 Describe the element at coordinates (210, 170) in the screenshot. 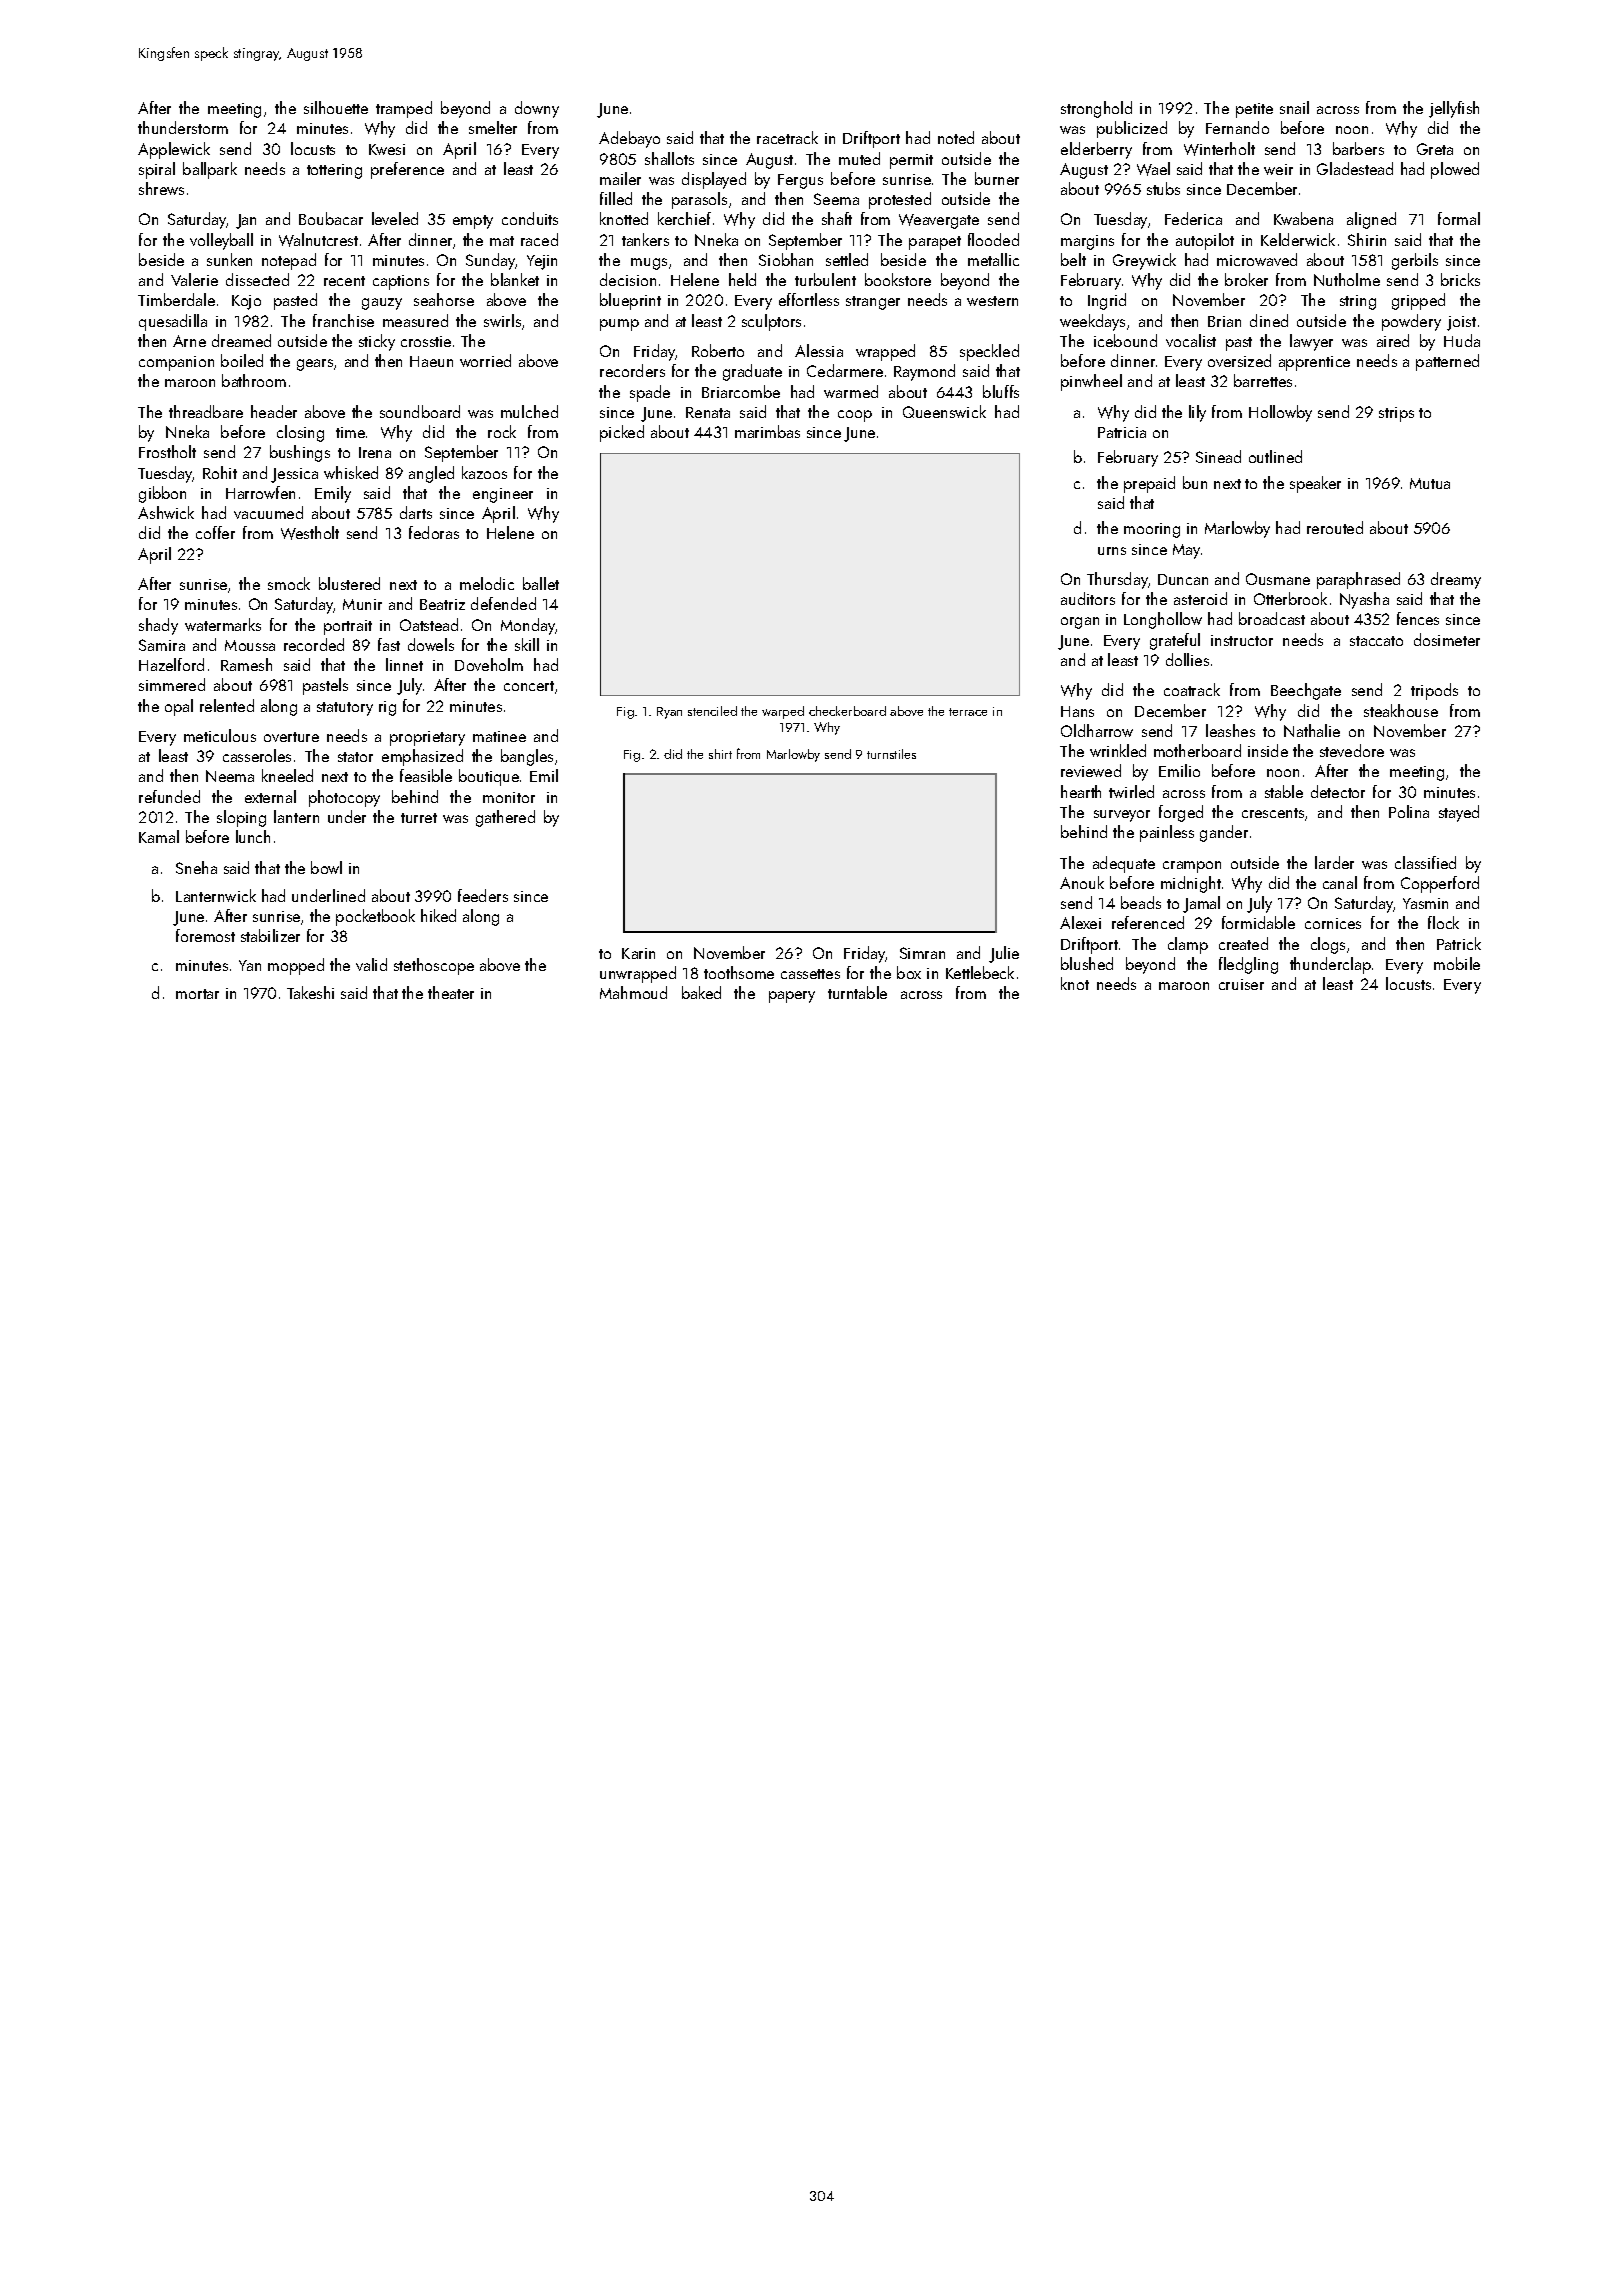

I see `ballpark` at that location.
